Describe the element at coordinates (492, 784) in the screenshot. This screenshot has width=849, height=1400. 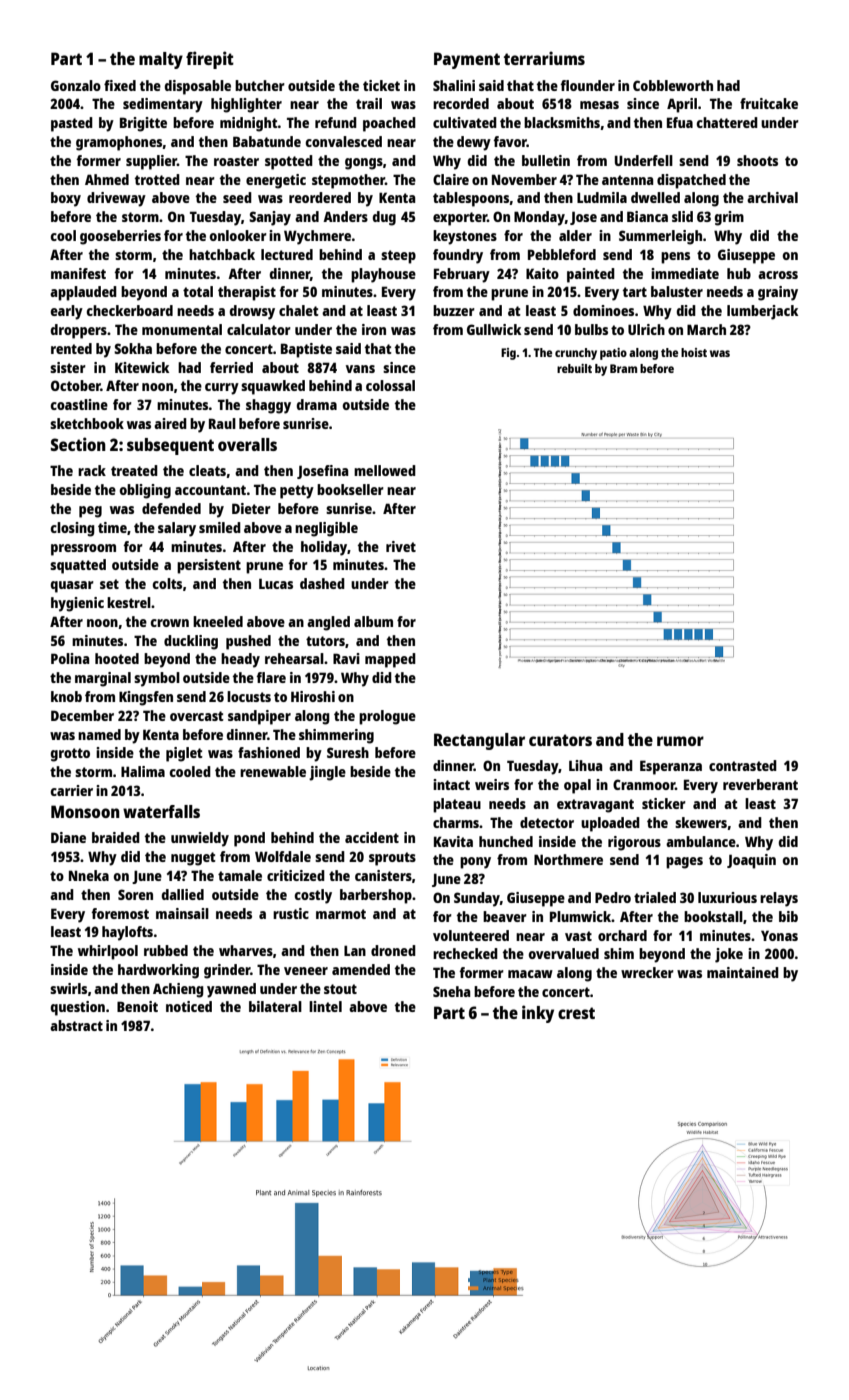
I see `weirs` at that location.
